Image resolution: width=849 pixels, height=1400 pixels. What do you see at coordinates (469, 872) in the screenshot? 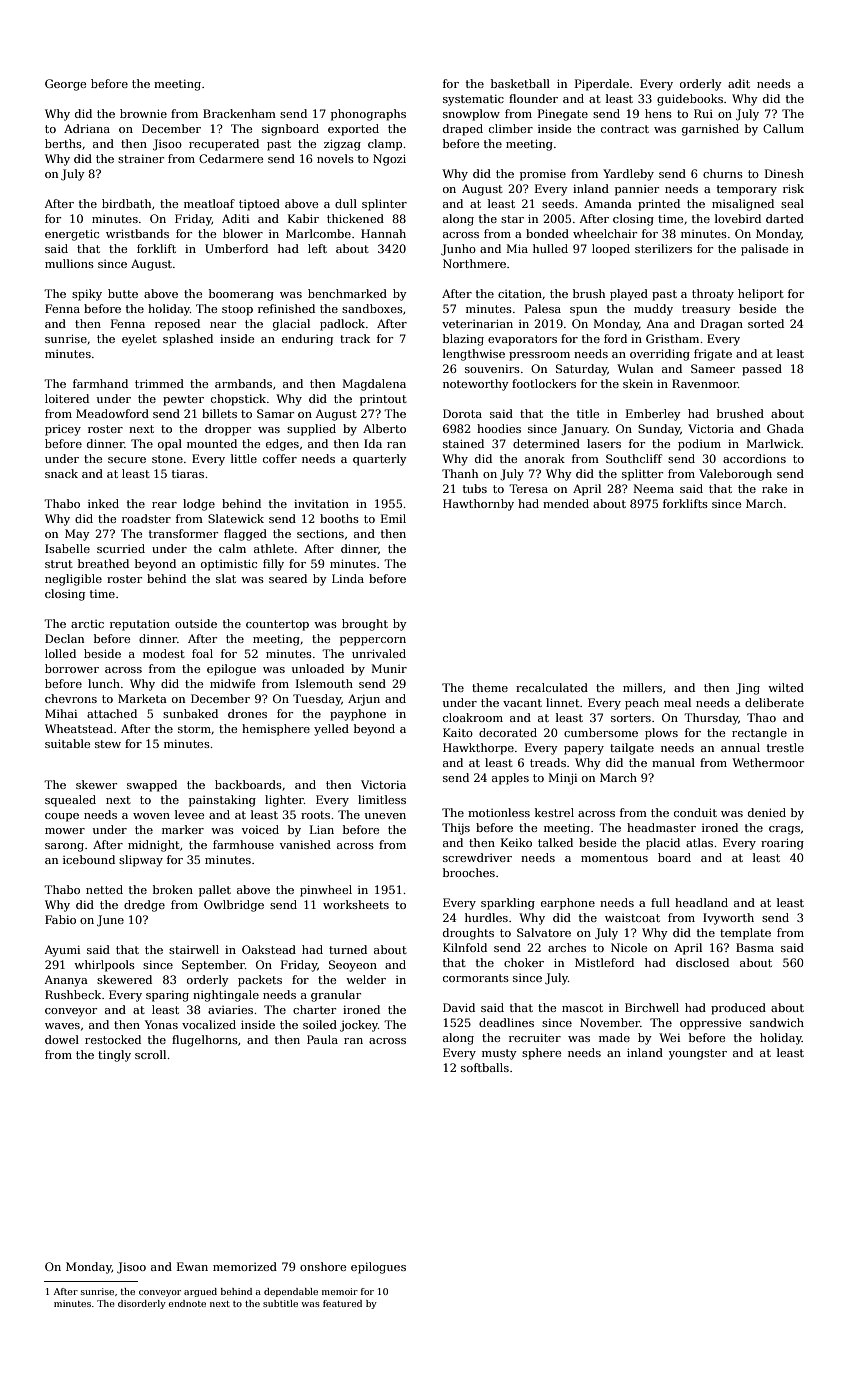
I see `brooches` at bounding box center [469, 872].
